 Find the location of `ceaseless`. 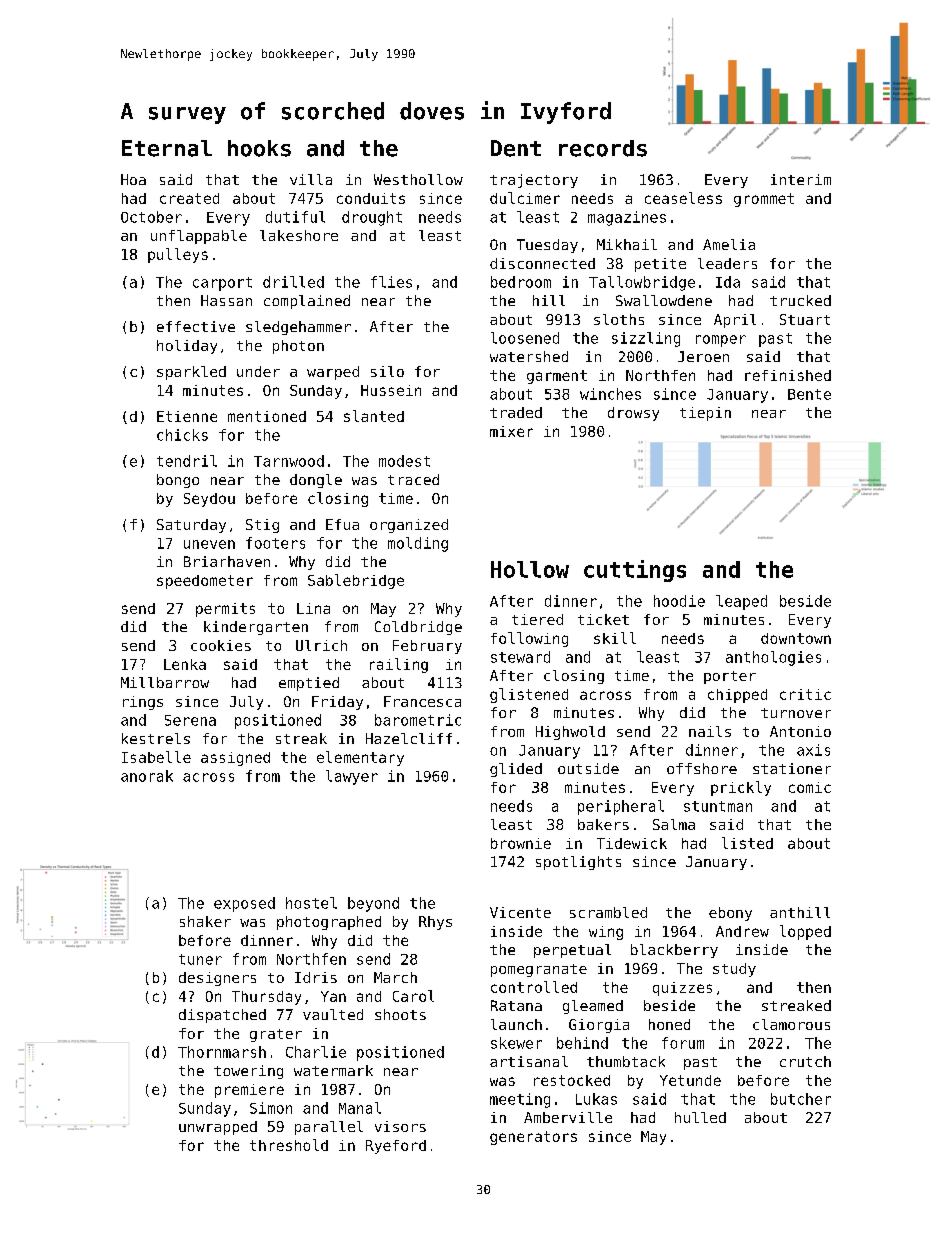

ceaseless is located at coordinates (683, 198).
